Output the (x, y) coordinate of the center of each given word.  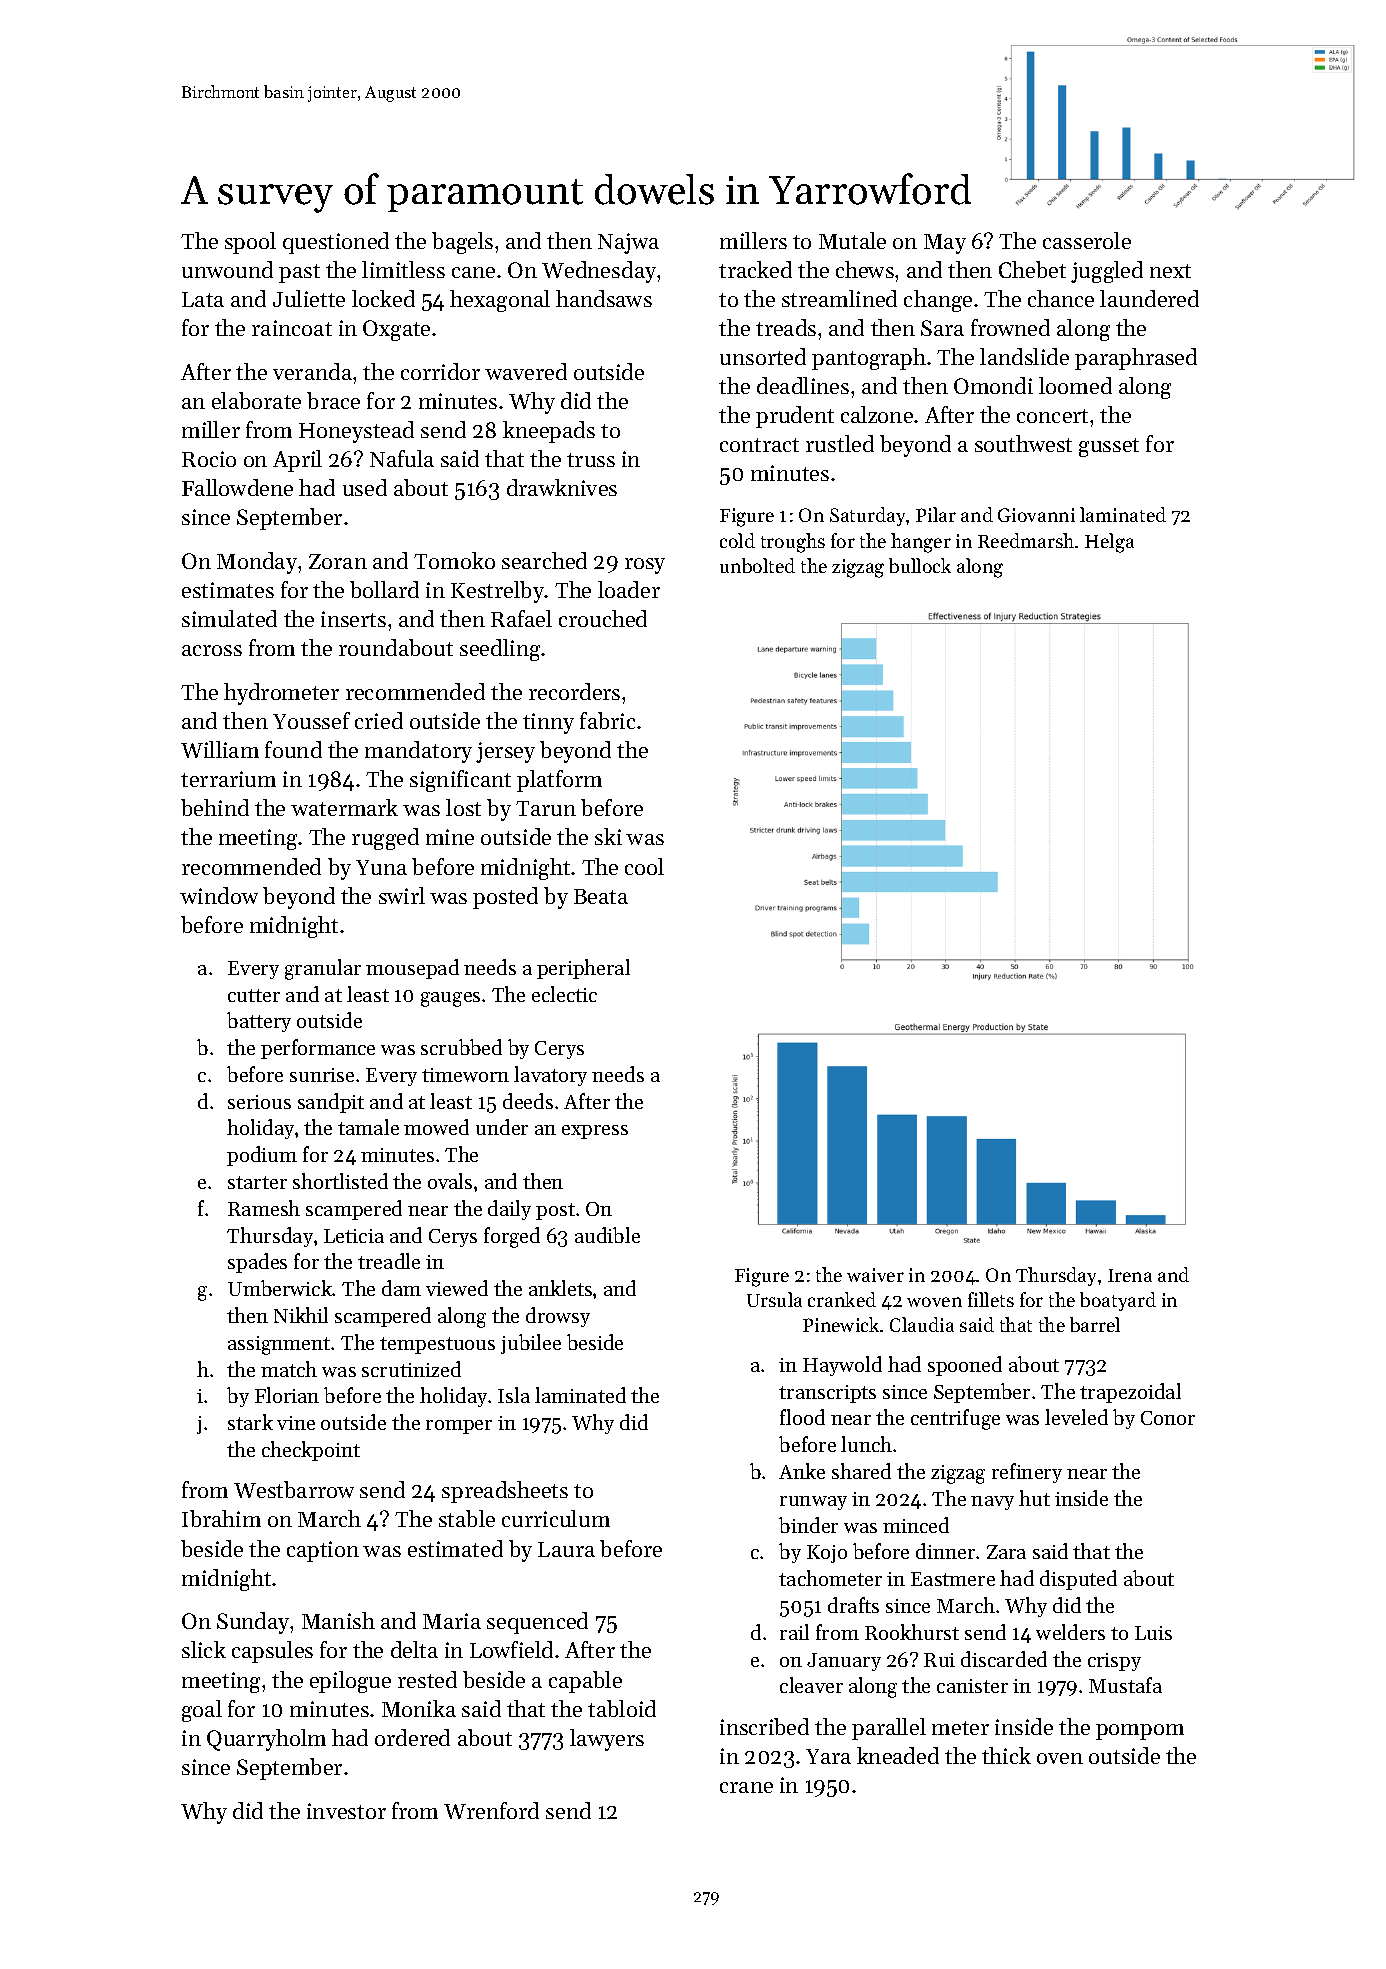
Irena (1130, 1275)
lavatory (550, 1076)
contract (759, 445)
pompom (1140, 1732)
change (938, 301)
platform (559, 781)
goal (202, 1711)
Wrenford (491, 1810)
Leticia (354, 1236)
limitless (403, 269)
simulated (229, 618)
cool (644, 866)
